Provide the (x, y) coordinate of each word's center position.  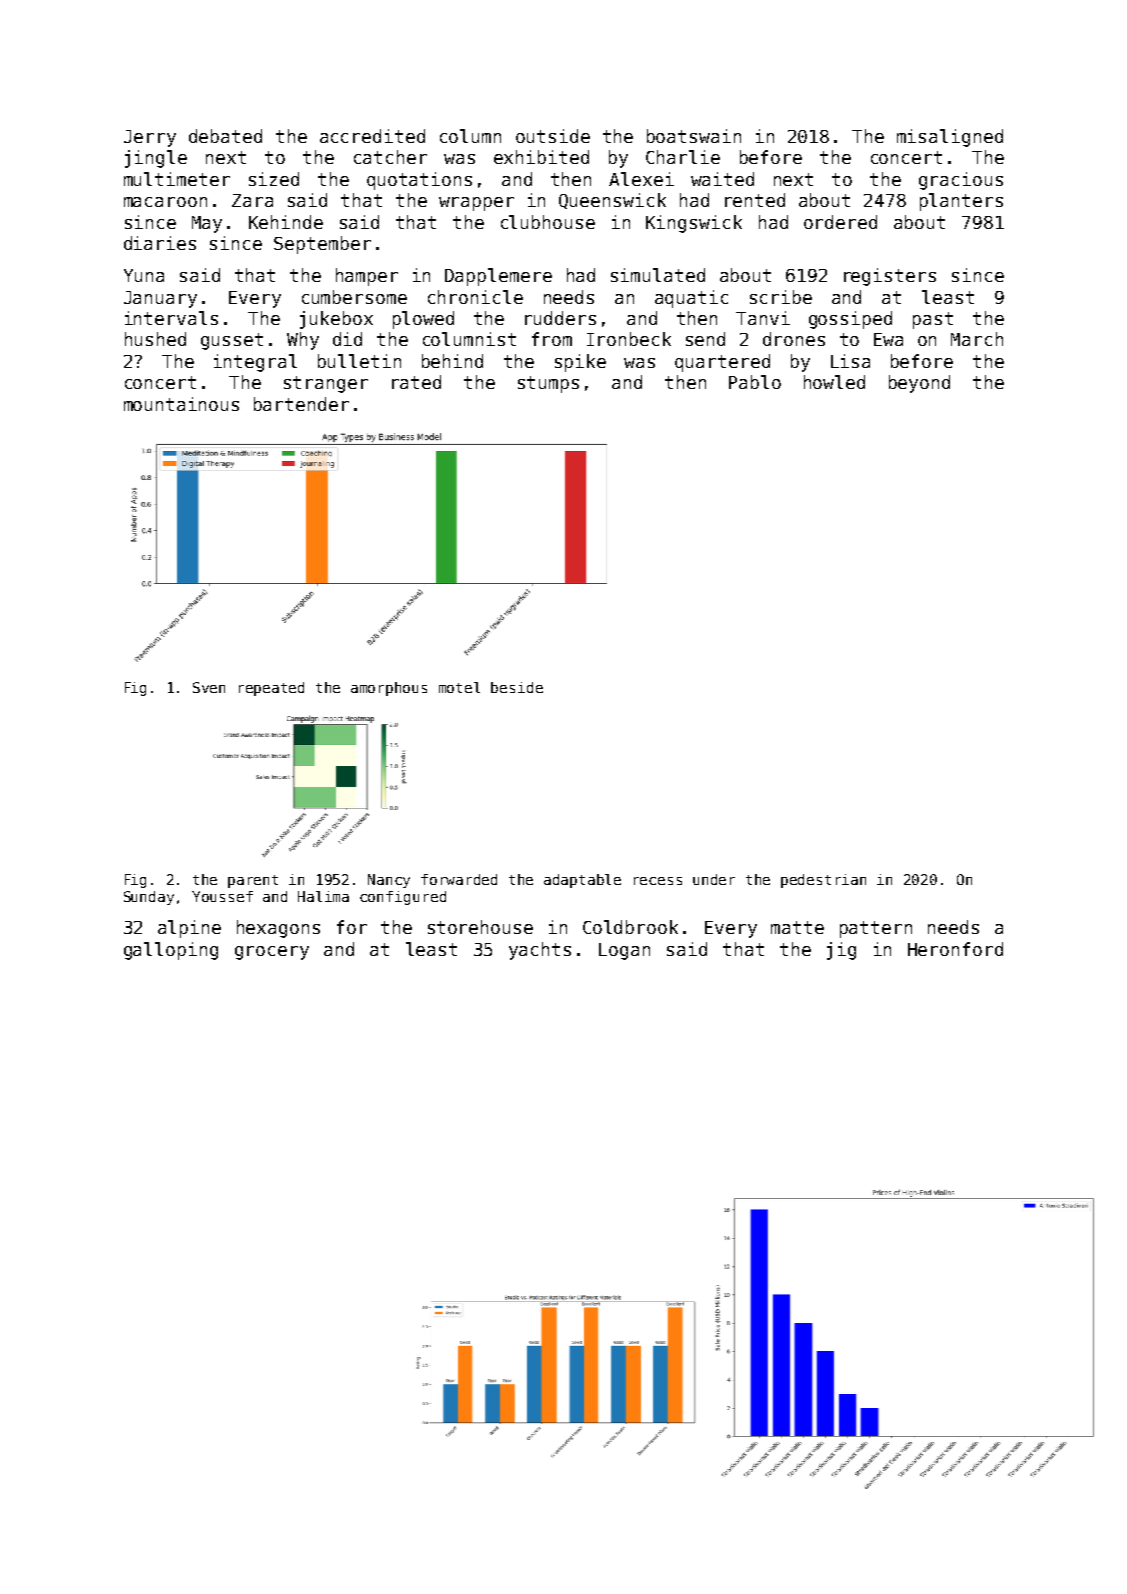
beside (517, 687)
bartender (301, 404)
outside (553, 136)
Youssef (222, 896)
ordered (840, 222)
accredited (372, 136)
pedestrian (823, 881)
